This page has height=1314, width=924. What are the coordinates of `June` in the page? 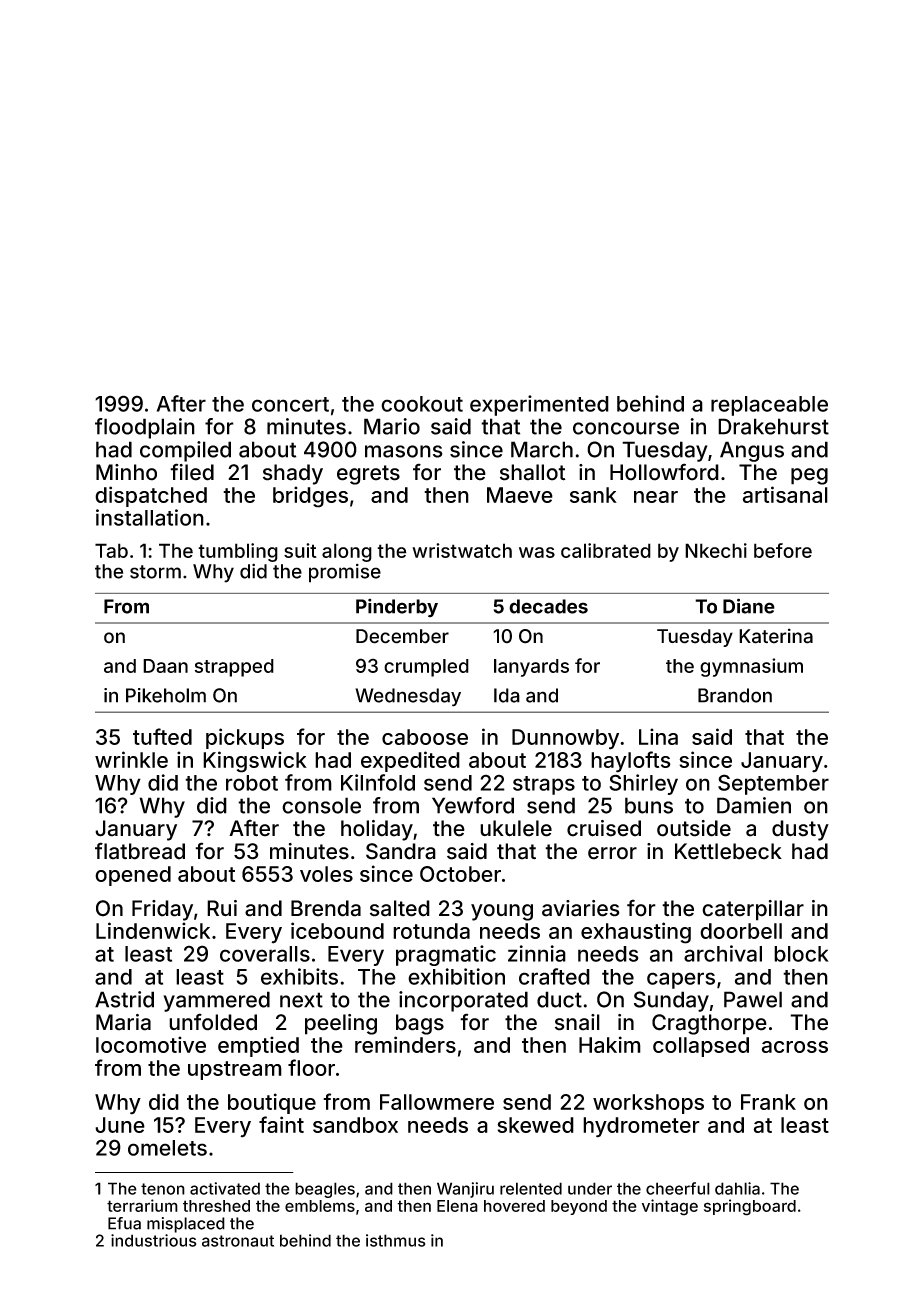 It's located at (120, 1125).
